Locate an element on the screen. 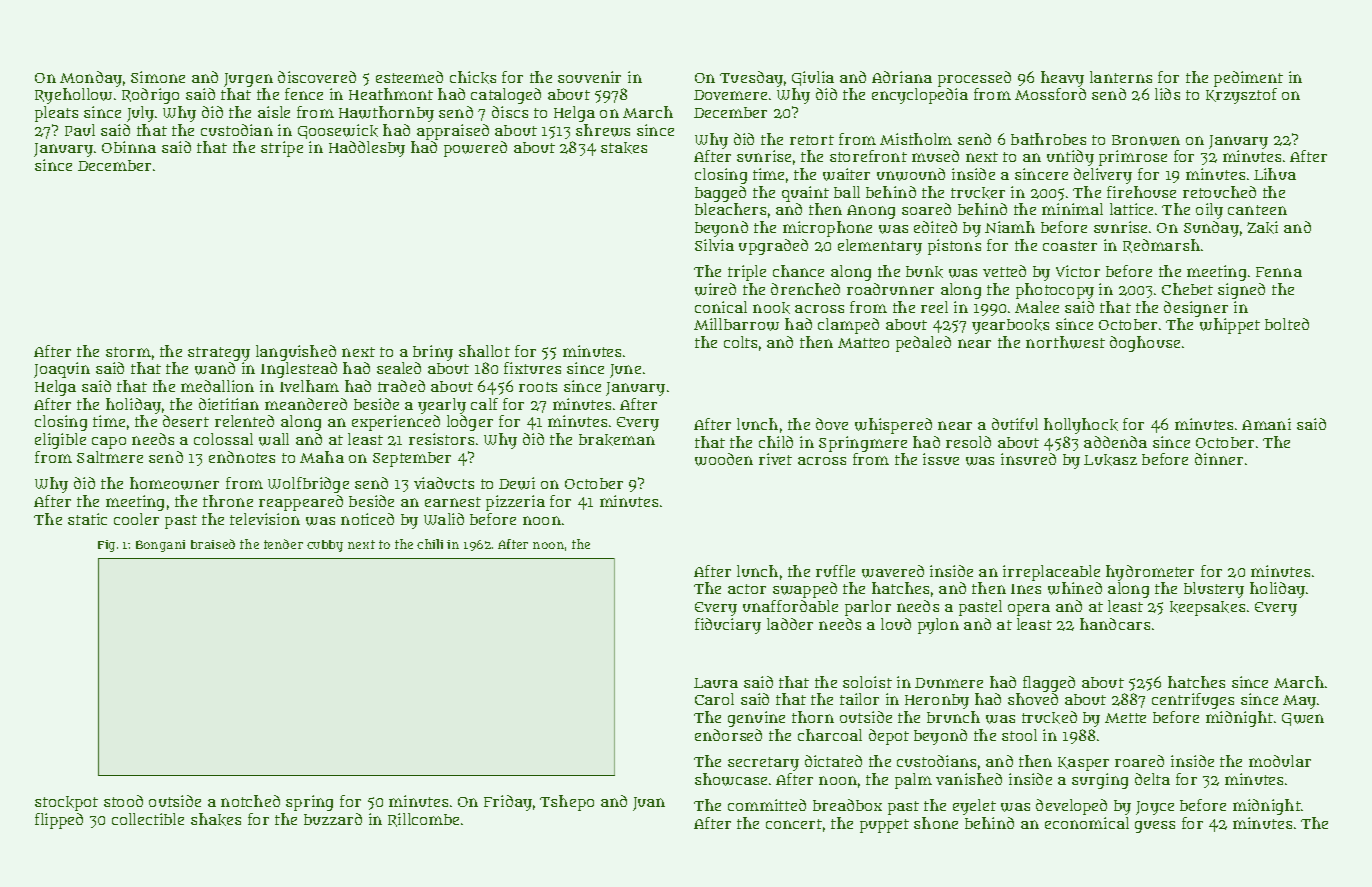 This screenshot has height=887, width=1372. coaster is located at coordinates (1070, 246).
